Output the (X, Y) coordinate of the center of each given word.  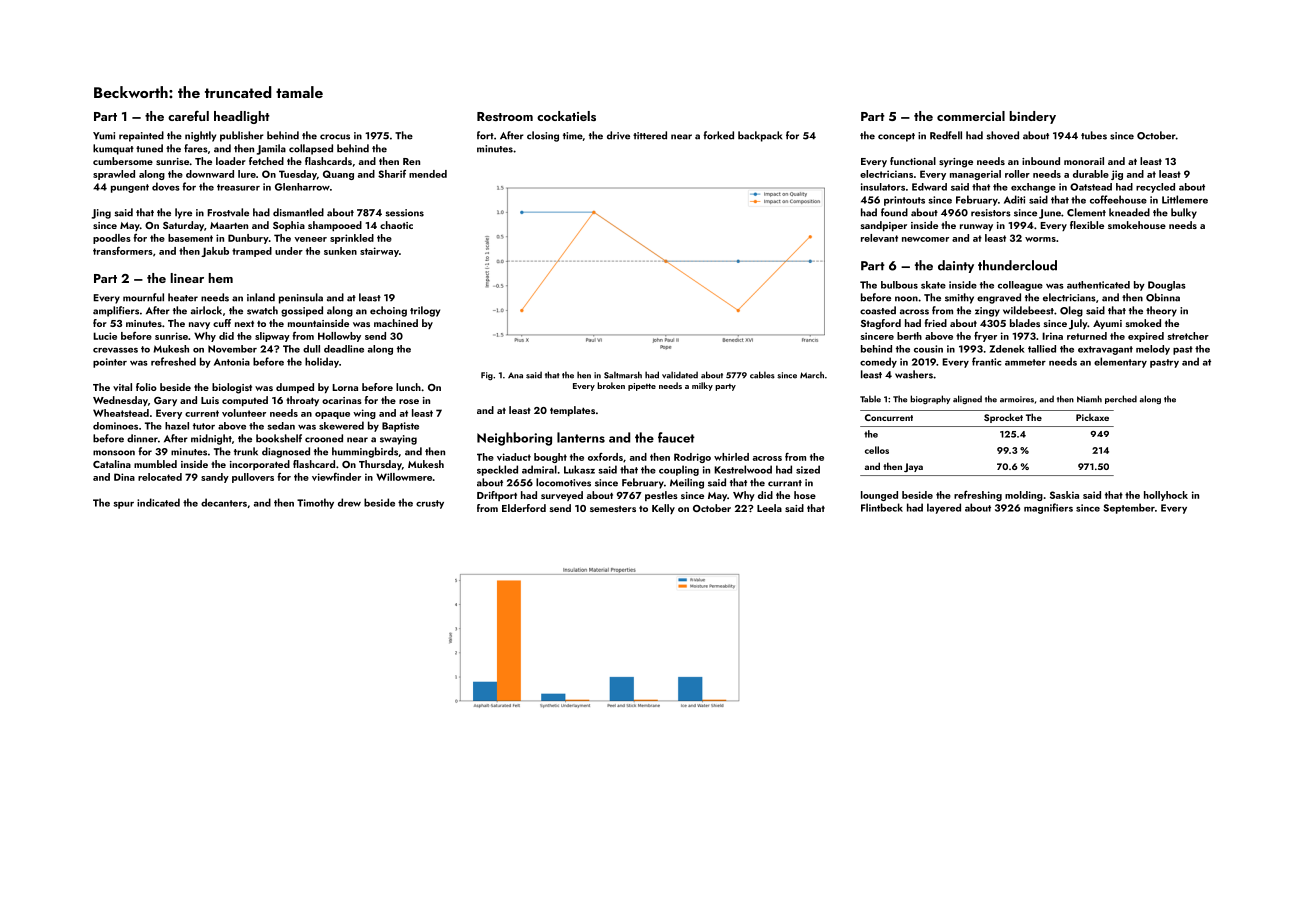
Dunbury (248, 239)
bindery (1032, 117)
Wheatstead (121, 413)
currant (785, 483)
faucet (676, 437)
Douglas (1167, 286)
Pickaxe (1092, 417)
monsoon (114, 453)
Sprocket (1003, 418)
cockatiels (566, 116)
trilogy (425, 311)
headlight (242, 117)
